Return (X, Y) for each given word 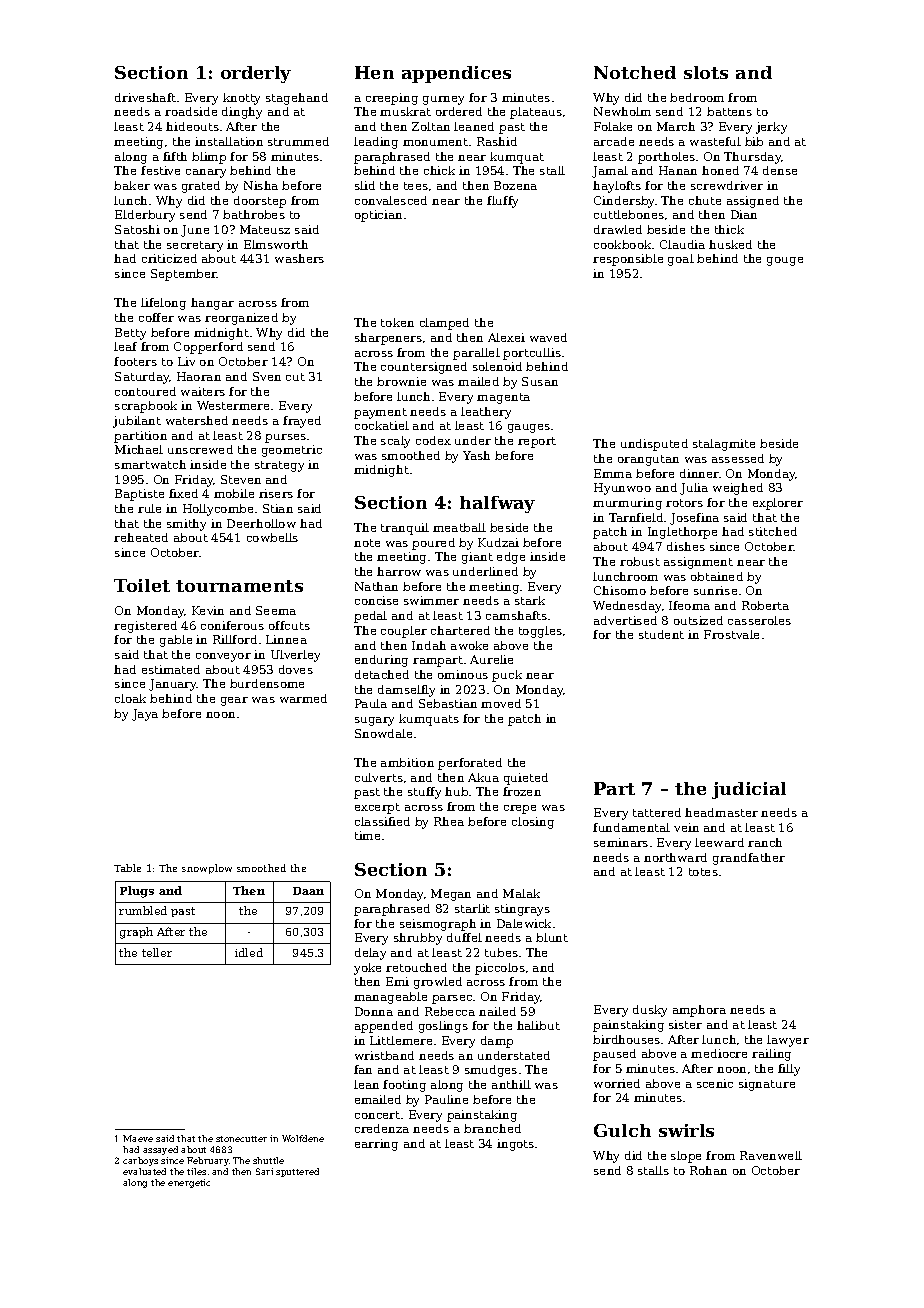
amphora (699, 1011)
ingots (515, 1145)
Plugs (137, 892)
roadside (191, 111)
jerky (771, 128)
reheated (141, 537)
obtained (717, 576)
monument (435, 142)
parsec (452, 999)
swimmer (431, 600)
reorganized (241, 319)
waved (548, 337)
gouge (785, 261)
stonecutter (241, 1139)
